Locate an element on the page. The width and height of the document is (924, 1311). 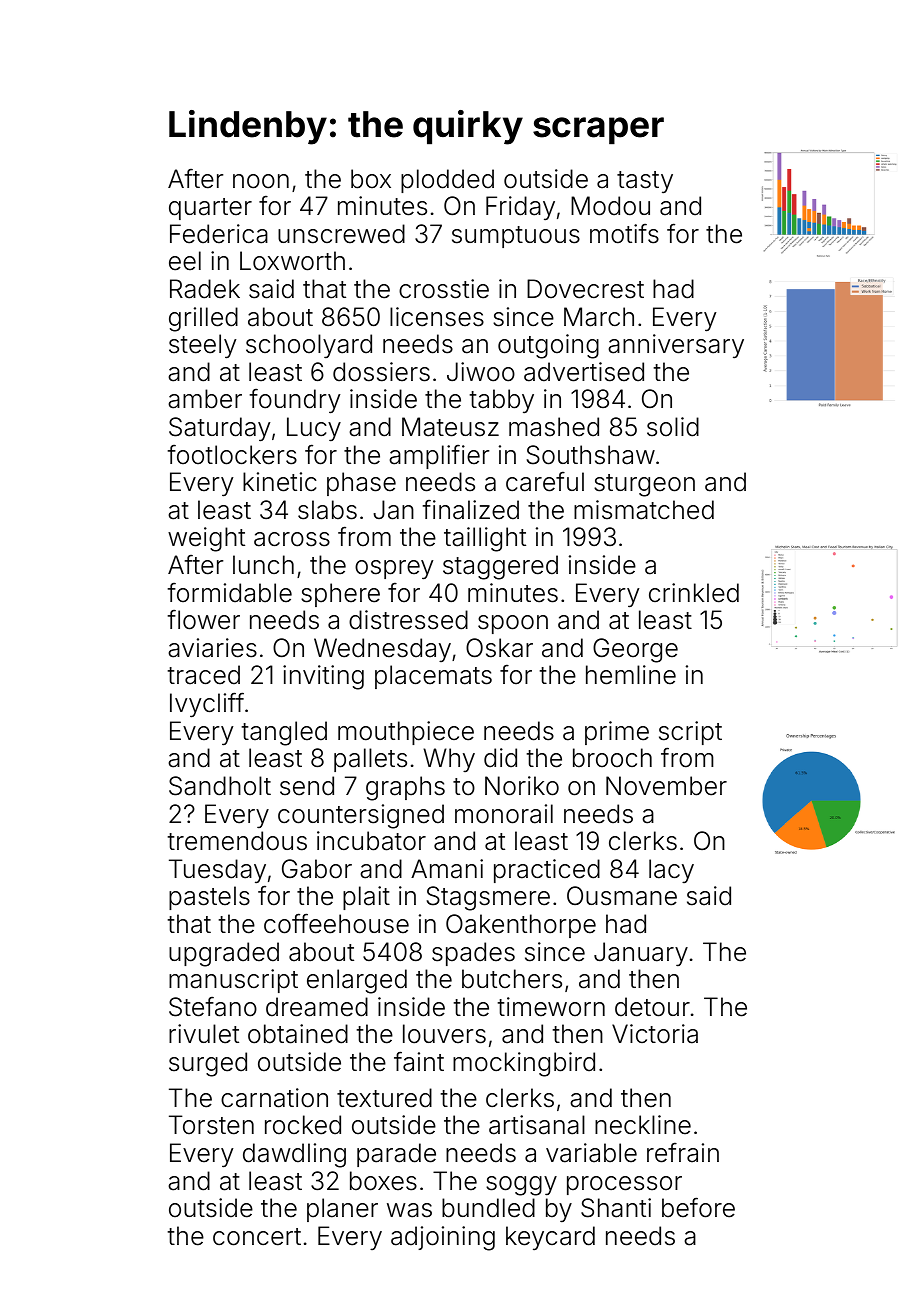
Oakenthorpe is located at coordinates (521, 926).
